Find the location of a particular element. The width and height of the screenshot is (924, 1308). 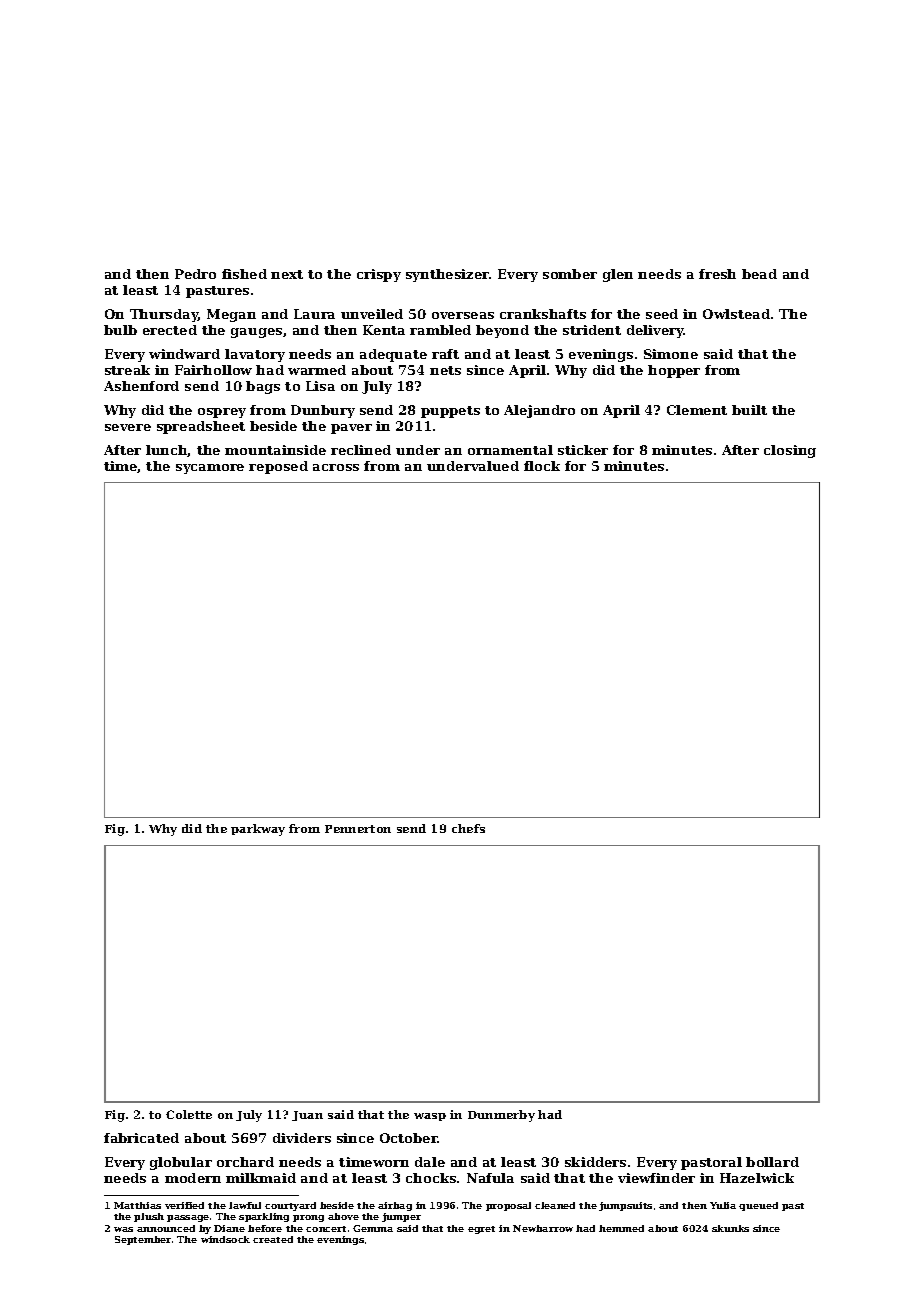

glen is located at coordinates (618, 275).
